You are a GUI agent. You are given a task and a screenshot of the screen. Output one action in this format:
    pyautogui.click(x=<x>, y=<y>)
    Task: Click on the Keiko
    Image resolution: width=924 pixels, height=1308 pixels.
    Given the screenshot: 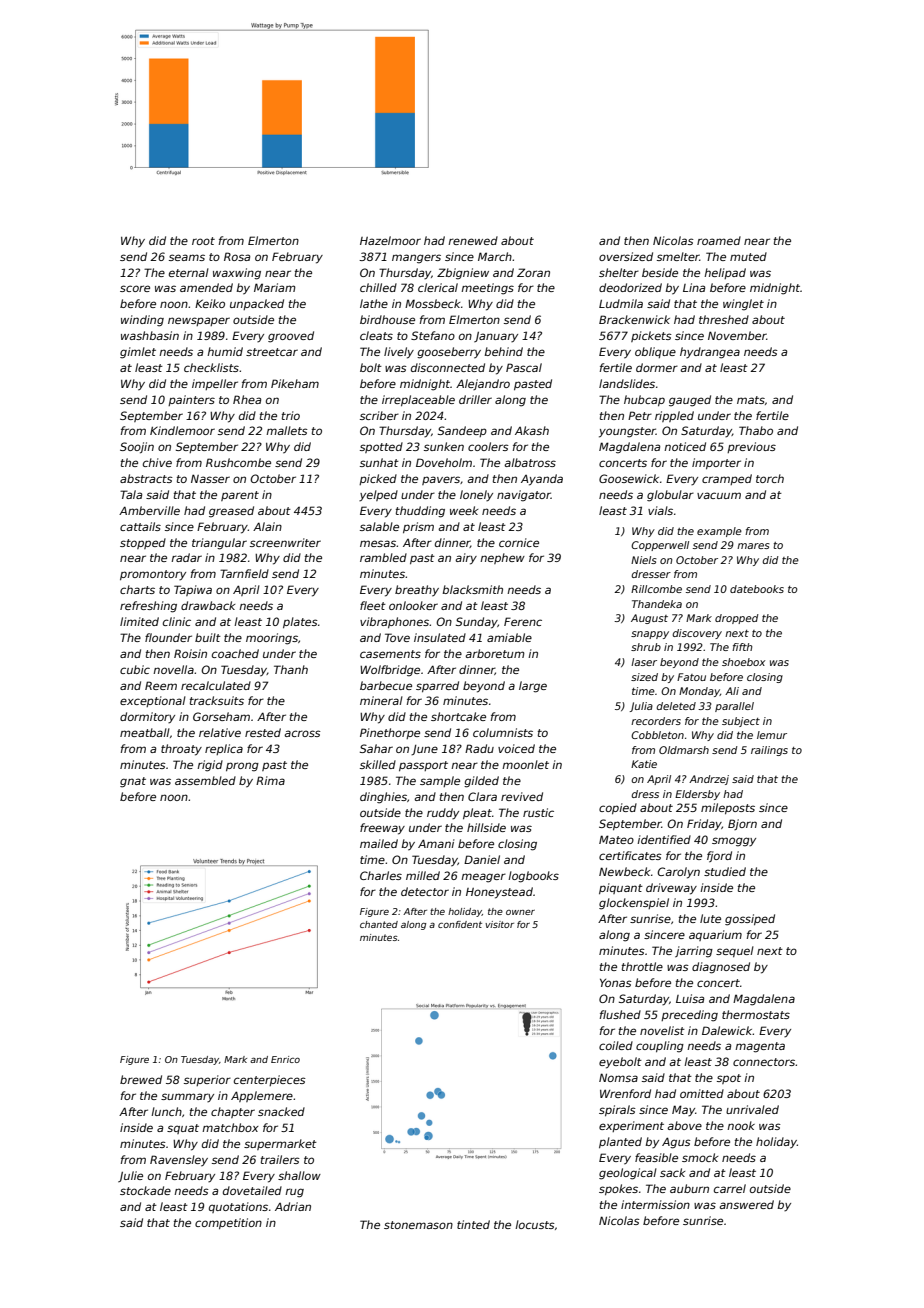 What is the action you would take?
    pyautogui.click(x=210, y=303)
